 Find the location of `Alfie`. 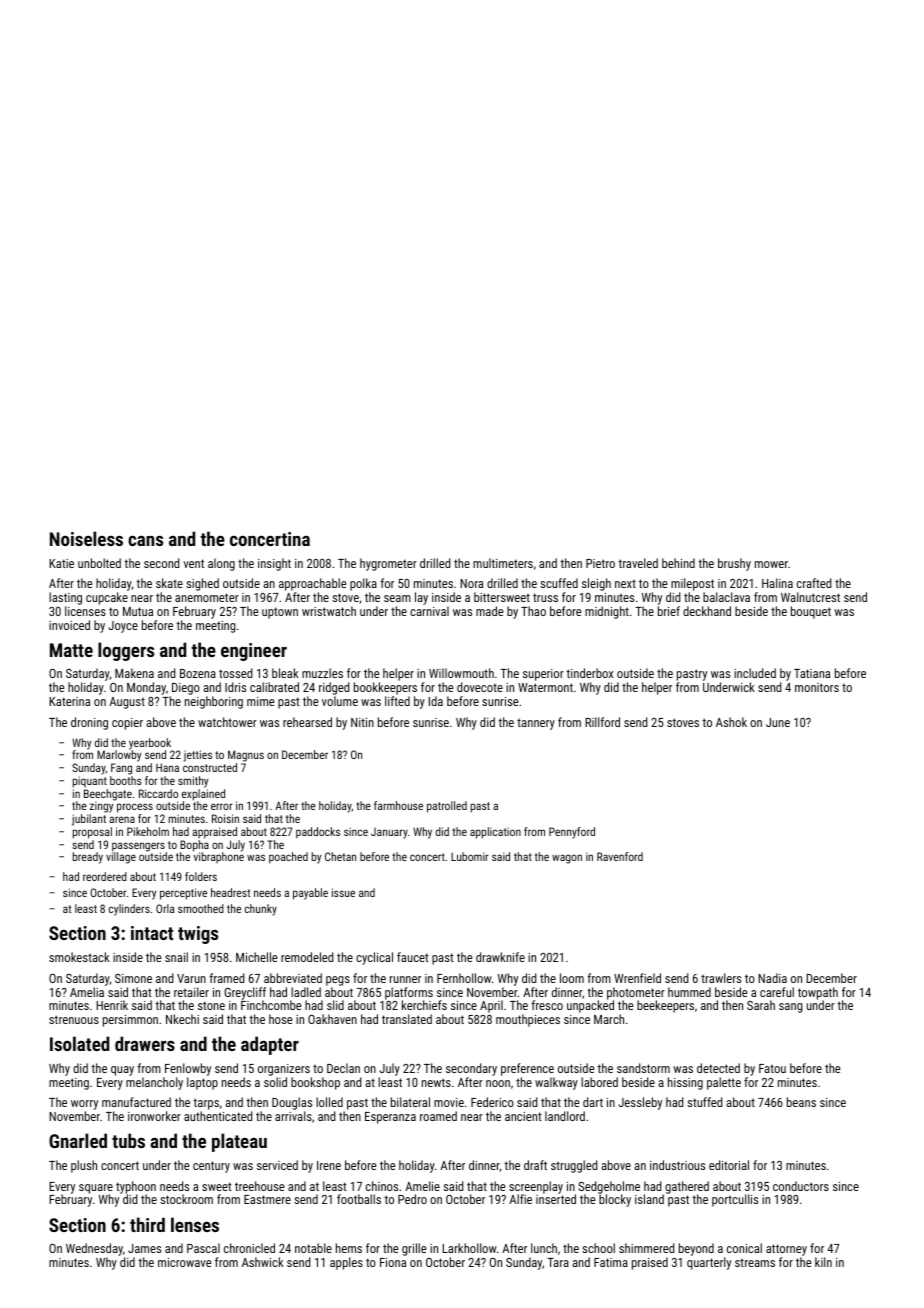

Alfie is located at coordinates (520, 1199).
